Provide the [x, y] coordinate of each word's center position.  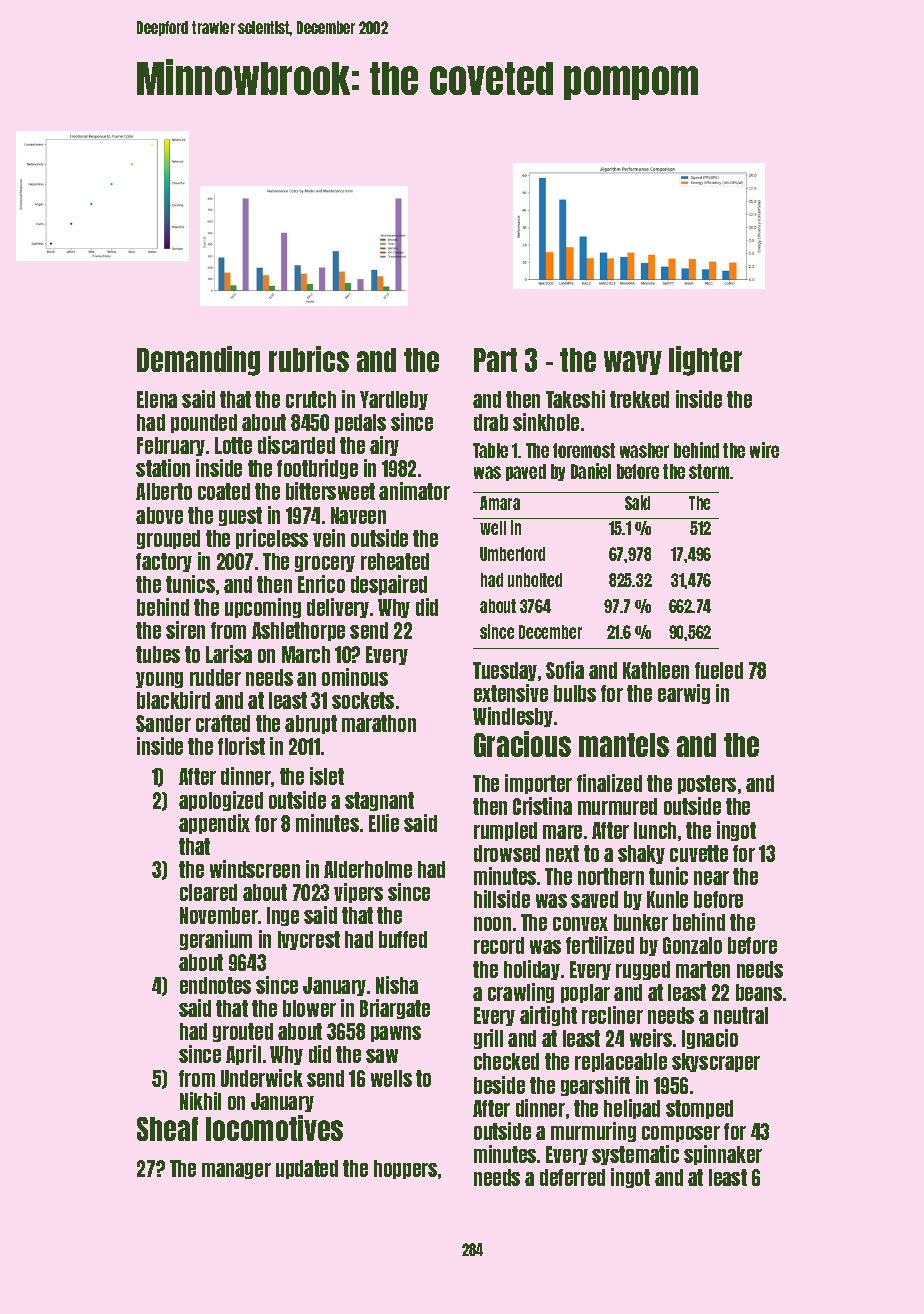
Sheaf [167, 1129]
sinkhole [546, 422]
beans [759, 992]
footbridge [317, 469]
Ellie [384, 823]
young [159, 680]
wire [764, 450]
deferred [572, 1177]
